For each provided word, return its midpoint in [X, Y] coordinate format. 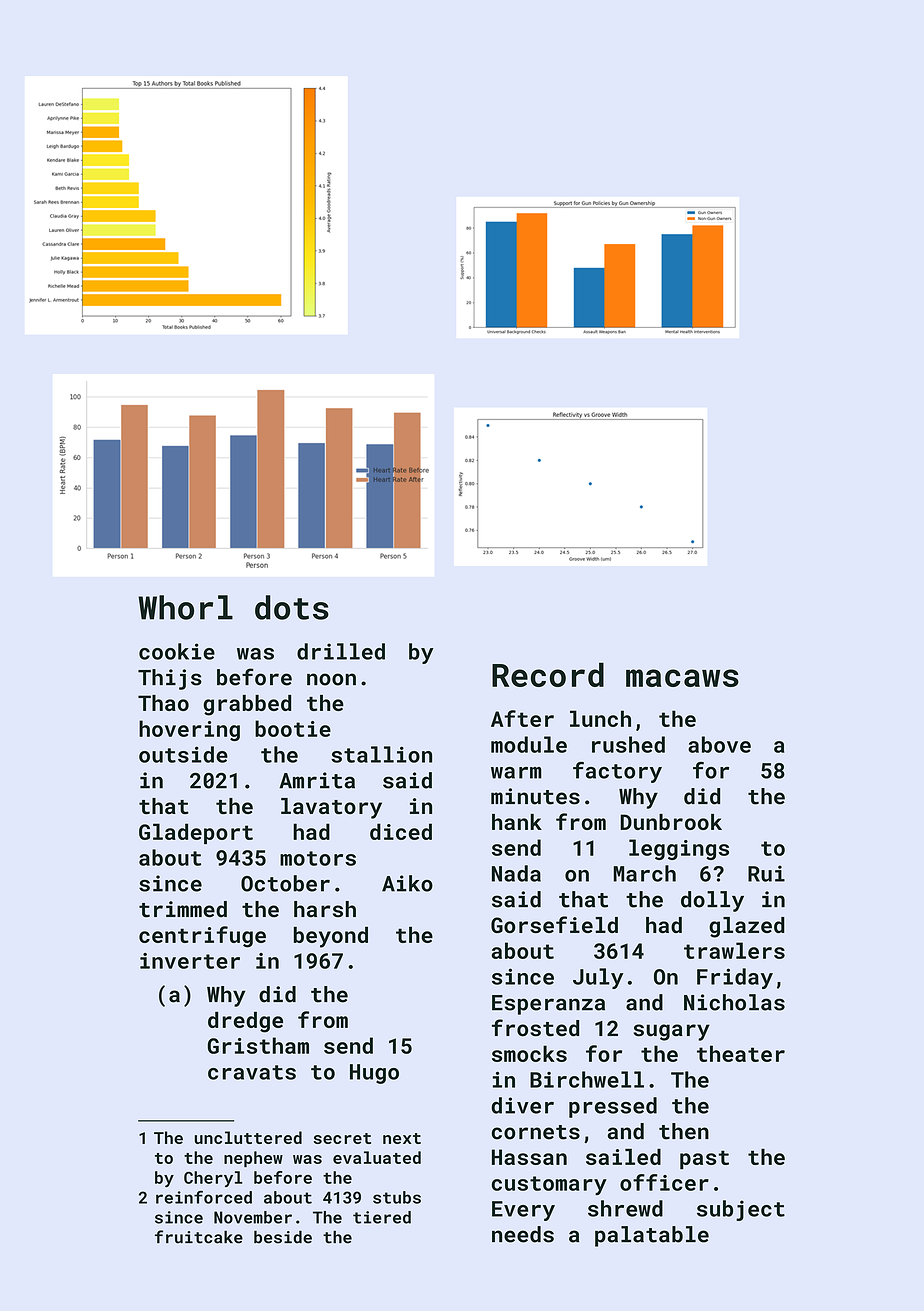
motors [318, 858]
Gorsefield [554, 924]
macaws [682, 678]
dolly [712, 901]
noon [331, 679]
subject [741, 1210]
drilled [341, 651]
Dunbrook [671, 822]
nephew [253, 1159]
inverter [190, 961]
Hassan [529, 1157]
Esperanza [548, 1005]
